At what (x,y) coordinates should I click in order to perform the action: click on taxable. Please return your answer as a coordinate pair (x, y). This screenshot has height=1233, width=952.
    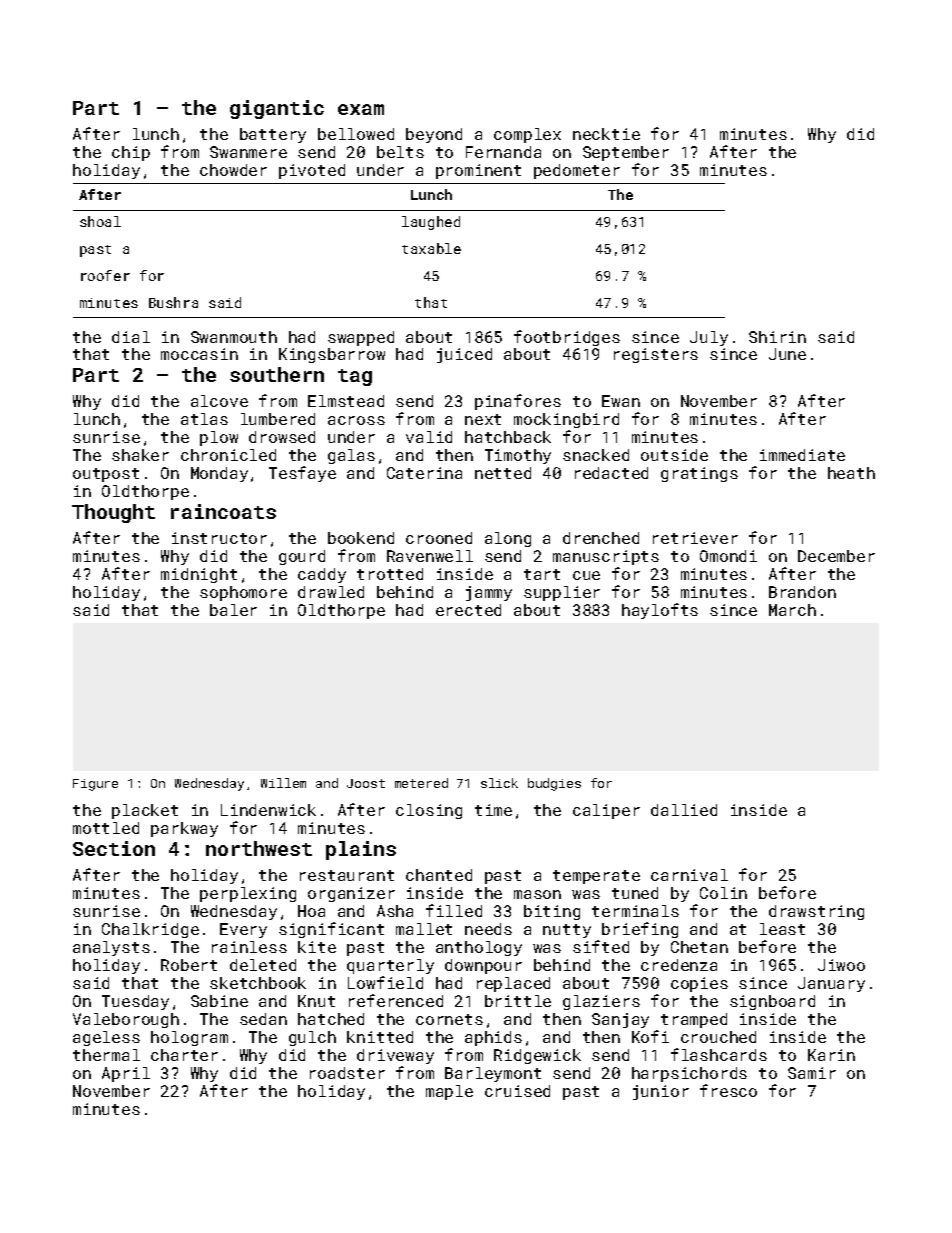
    Looking at the image, I should click on (431, 248).
